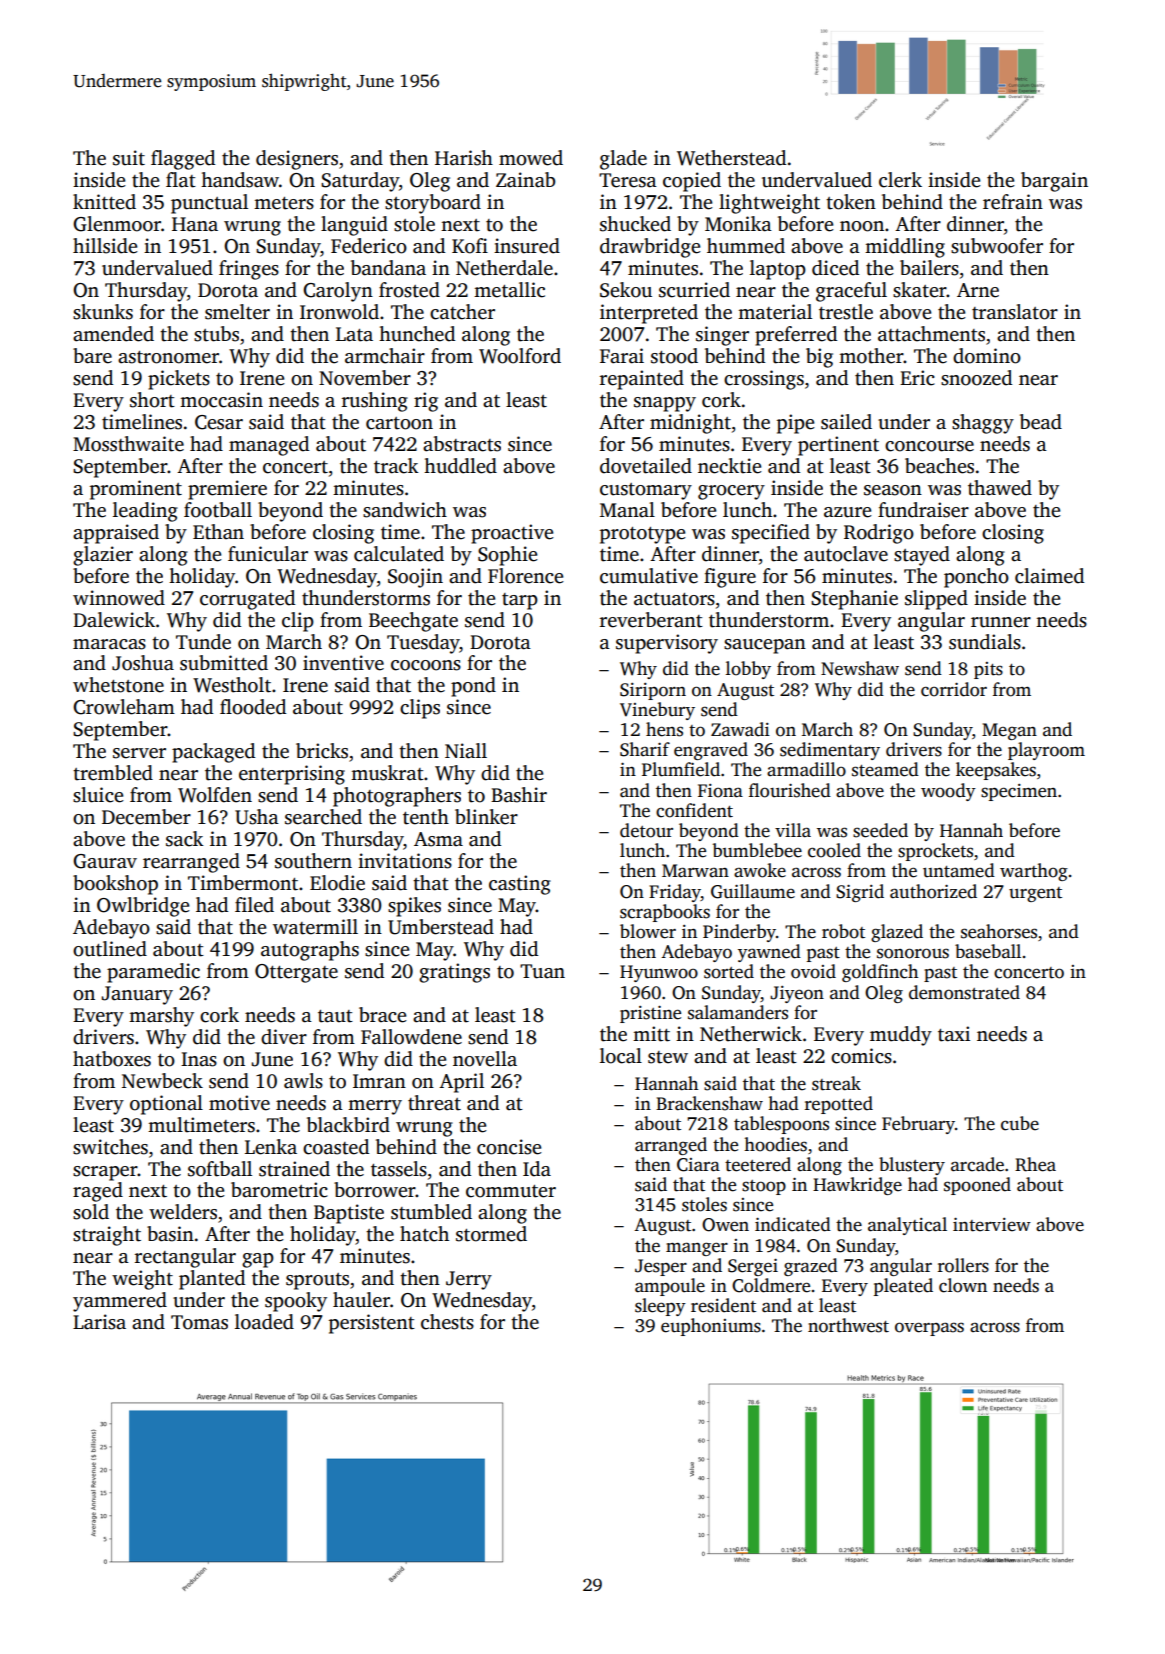 This document has height=1654, width=1165. What do you see at coordinates (711, 1327) in the document?
I see `euphoniums` at bounding box center [711, 1327].
